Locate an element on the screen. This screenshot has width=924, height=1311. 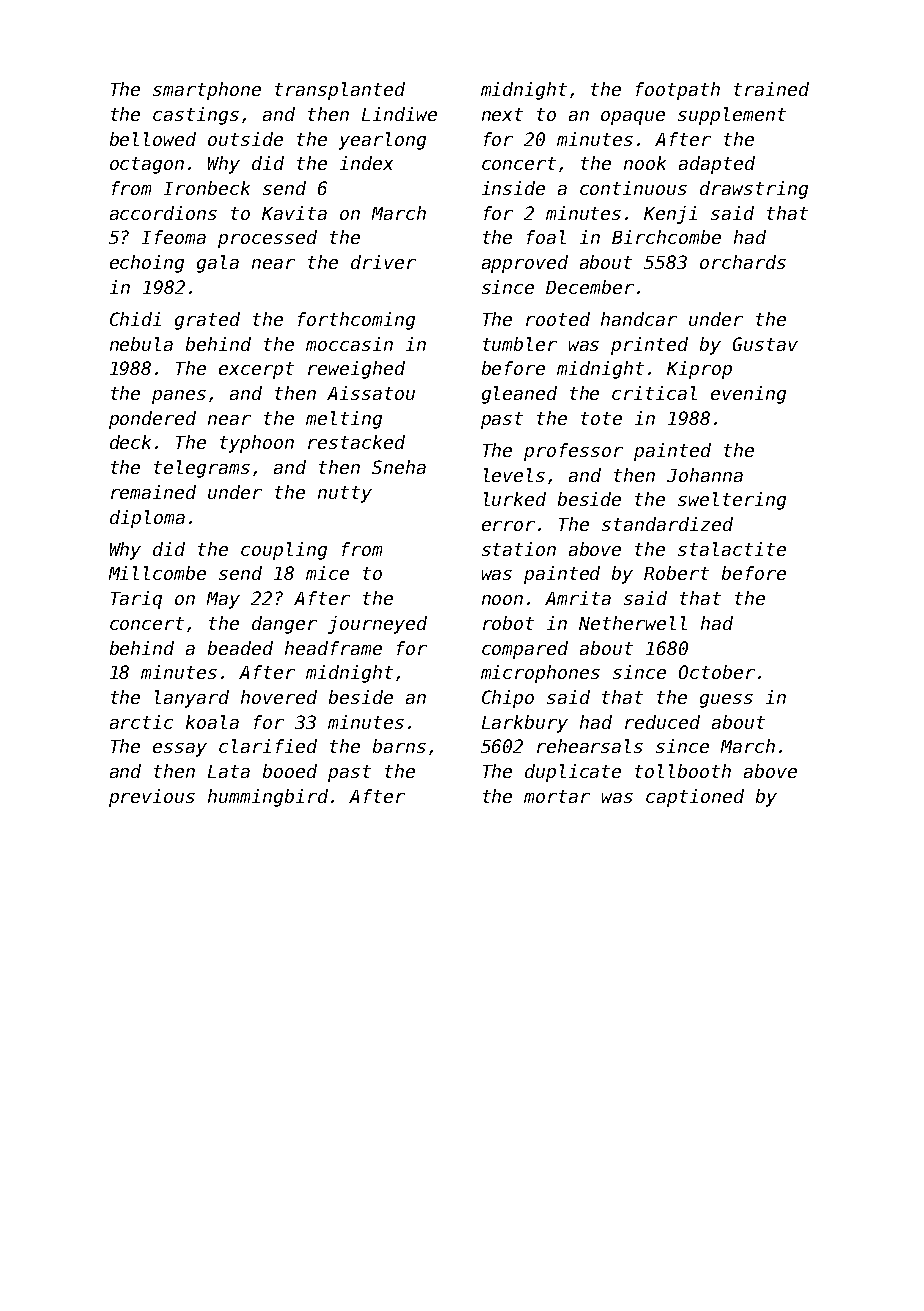
index is located at coordinates (366, 163).
